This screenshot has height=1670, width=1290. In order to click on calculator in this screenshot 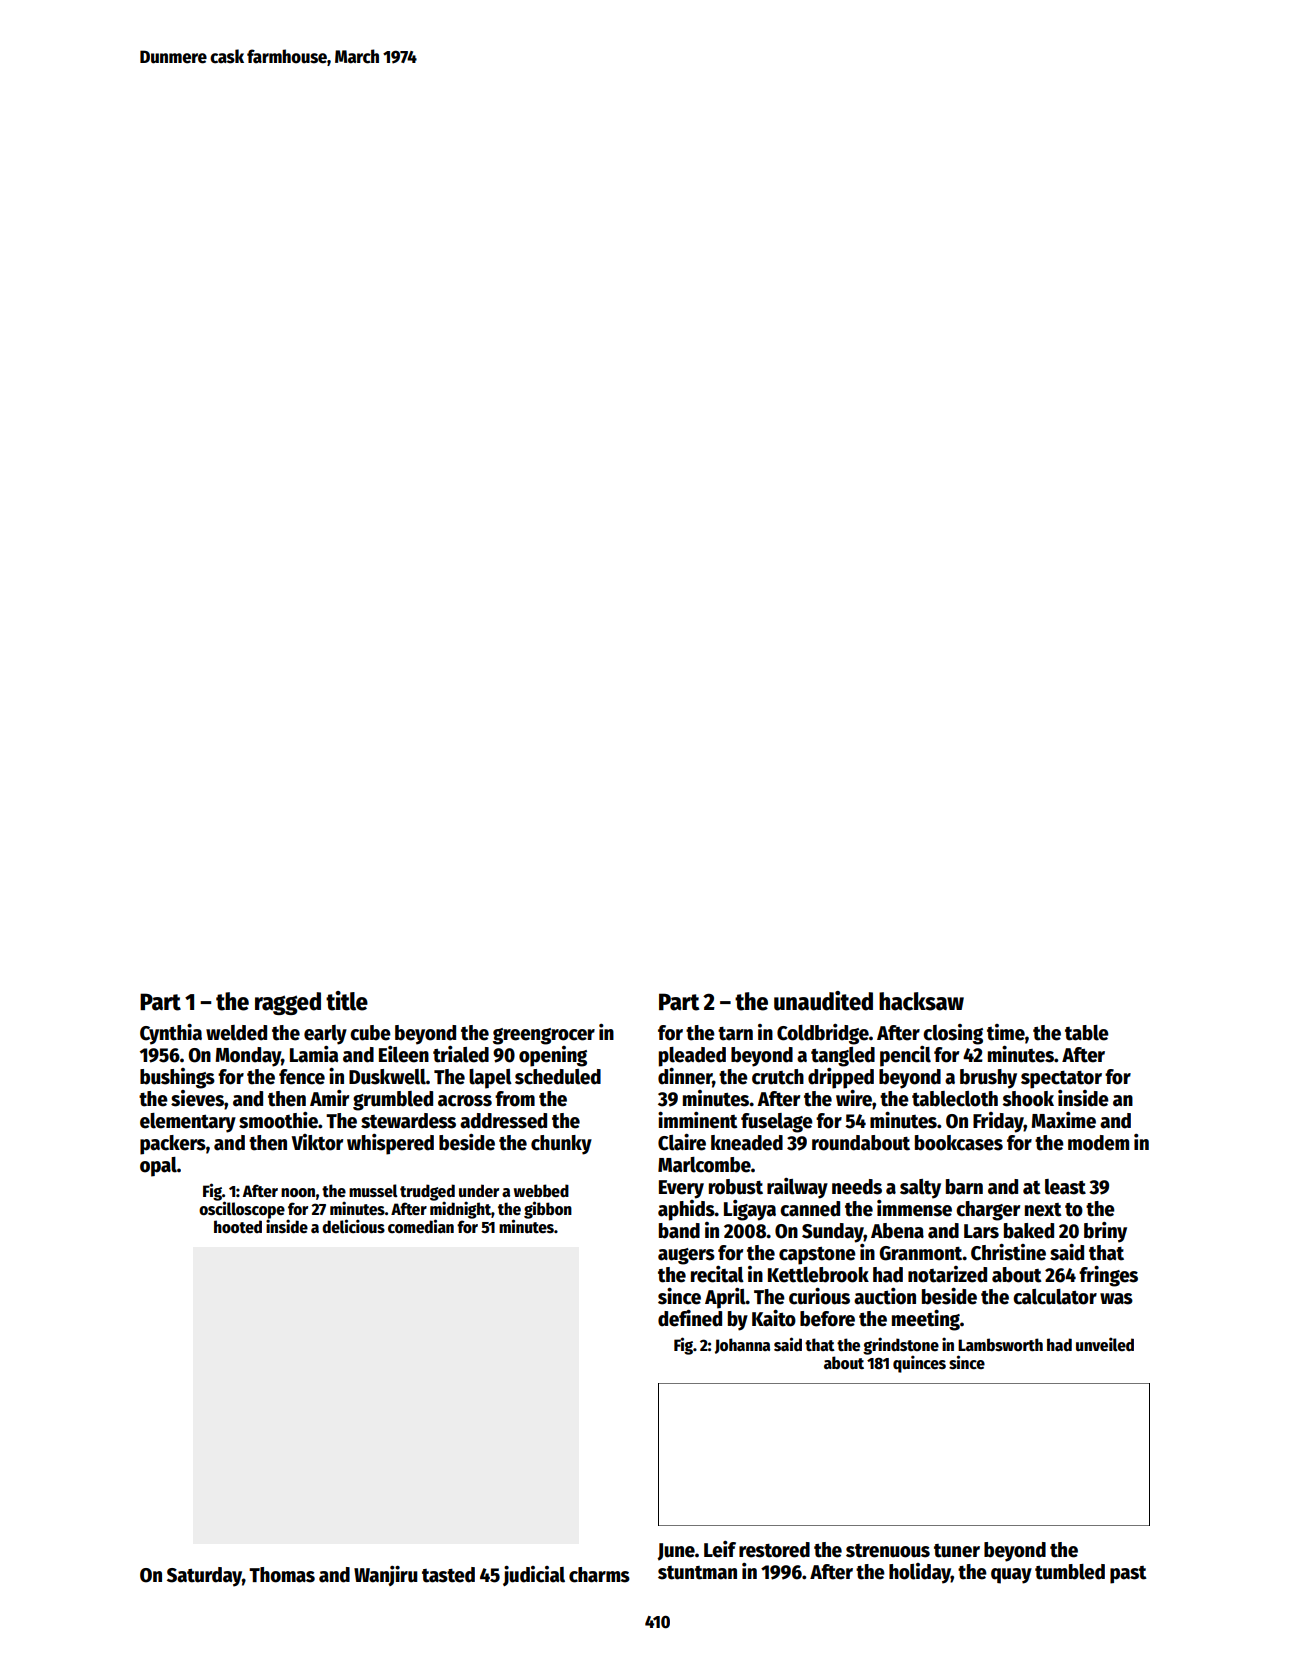, I will do `click(1055, 1297)`.
